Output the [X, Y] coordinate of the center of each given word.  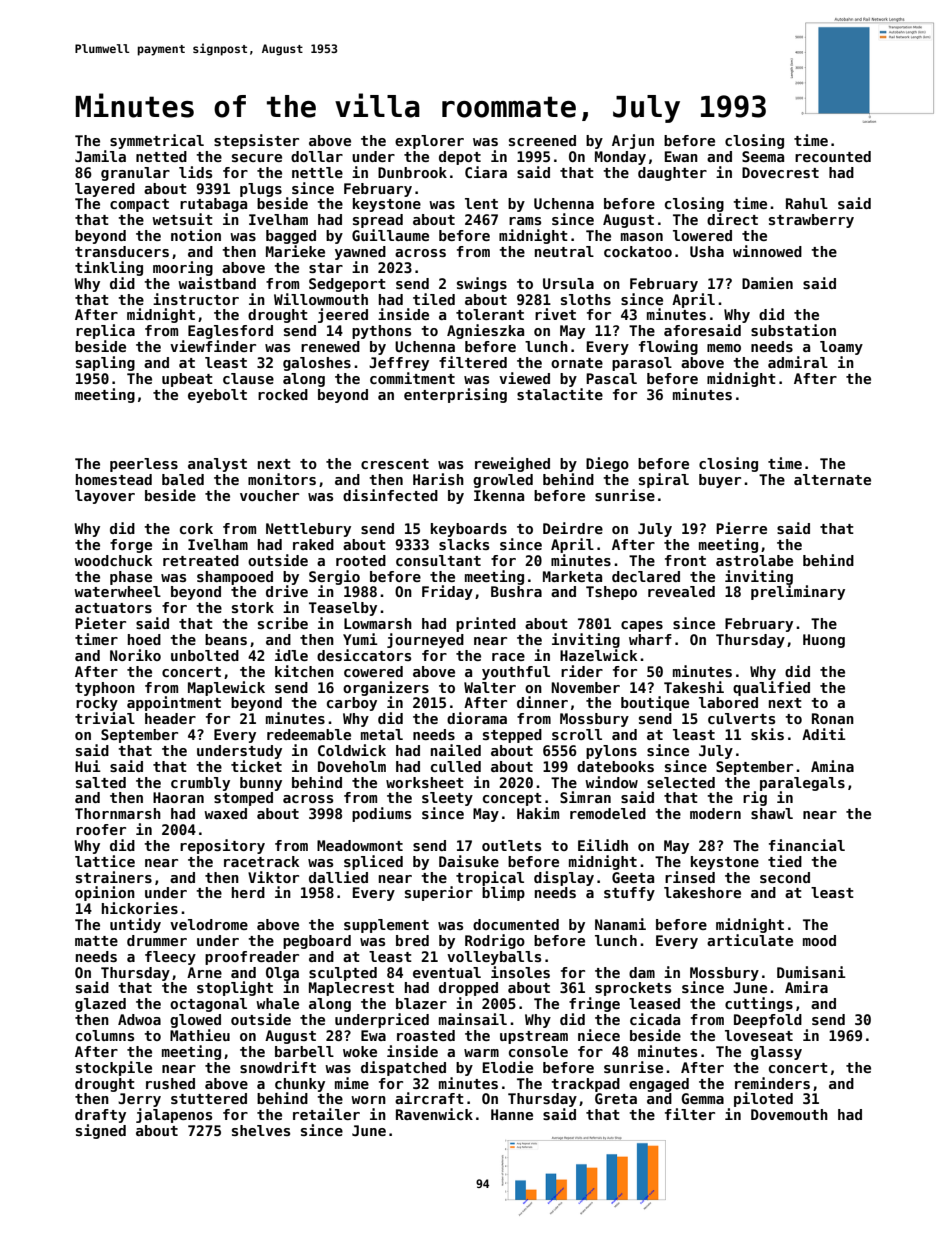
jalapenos [174, 1115]
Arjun [633, 141]
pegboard [317, 942]
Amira [806, 987]
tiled [434, 299]
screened [542, 140]
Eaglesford [230, 332]
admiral [798, 362]
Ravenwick [434, 1114]
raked [313, 544]
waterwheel [117, 591]
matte [96, 941]
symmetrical [157, 141]
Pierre [741, 528]
